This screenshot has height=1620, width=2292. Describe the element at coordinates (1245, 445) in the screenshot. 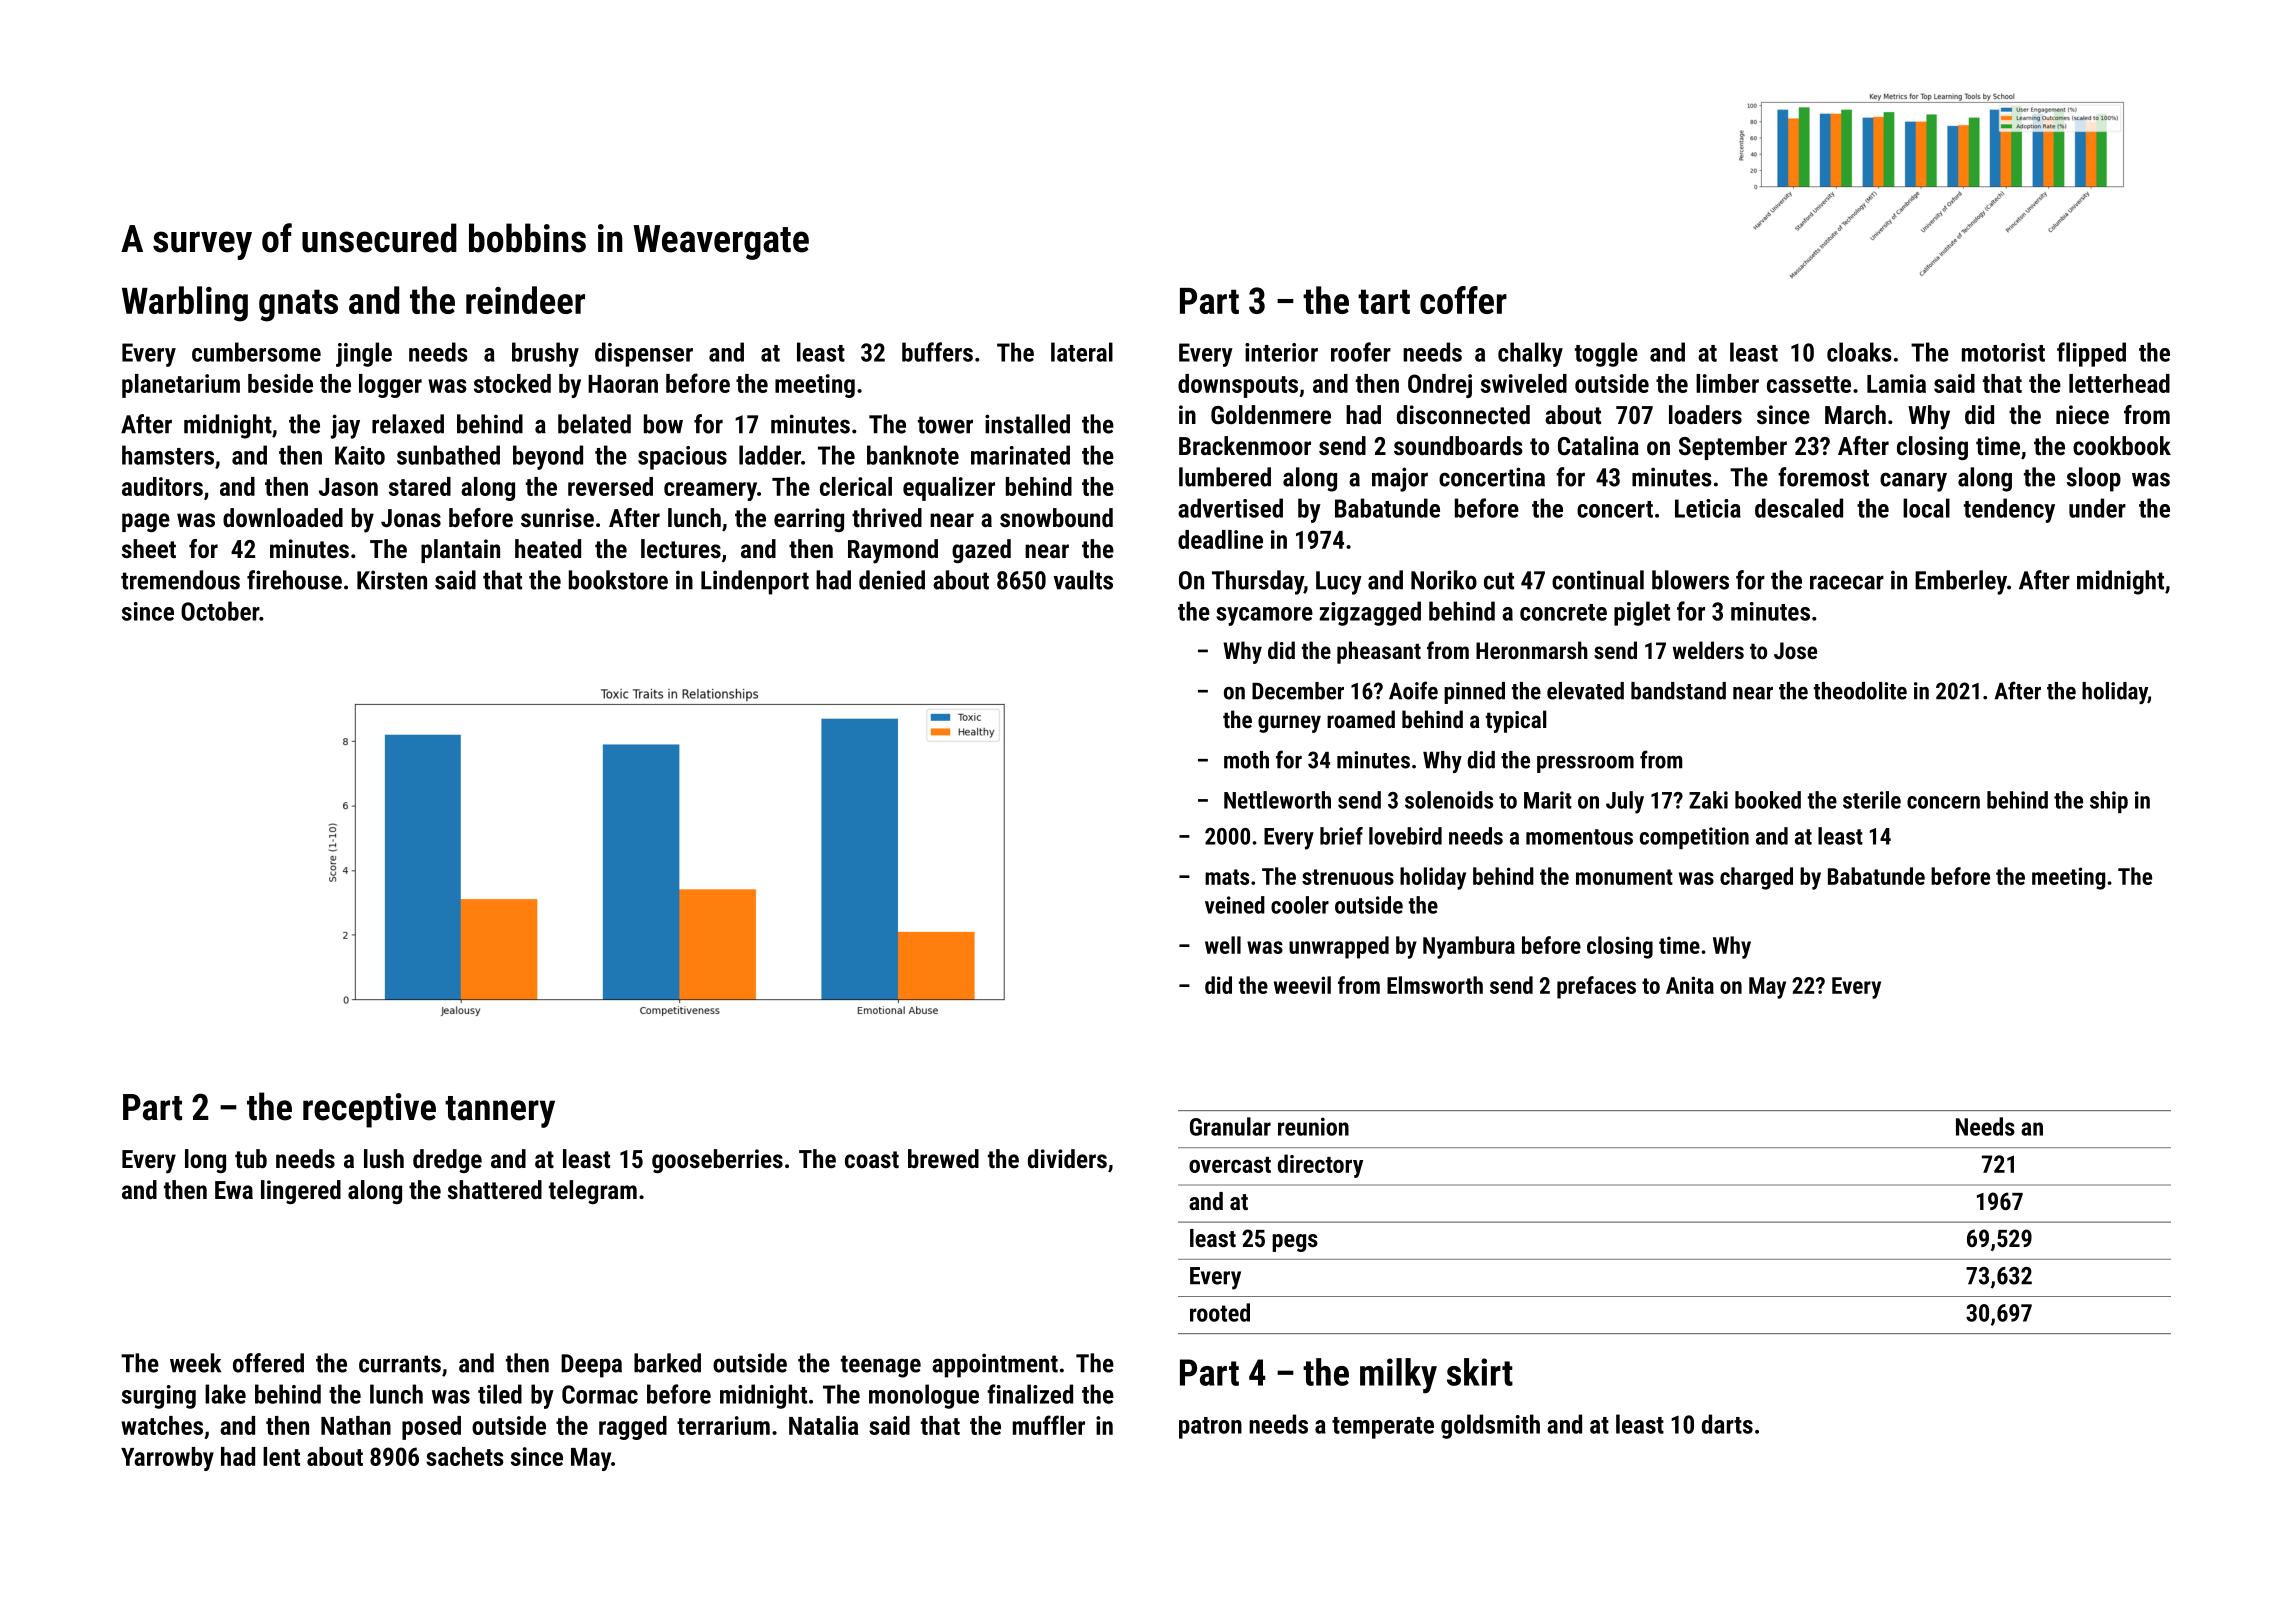

I see `Brackenmoor` at that location.
